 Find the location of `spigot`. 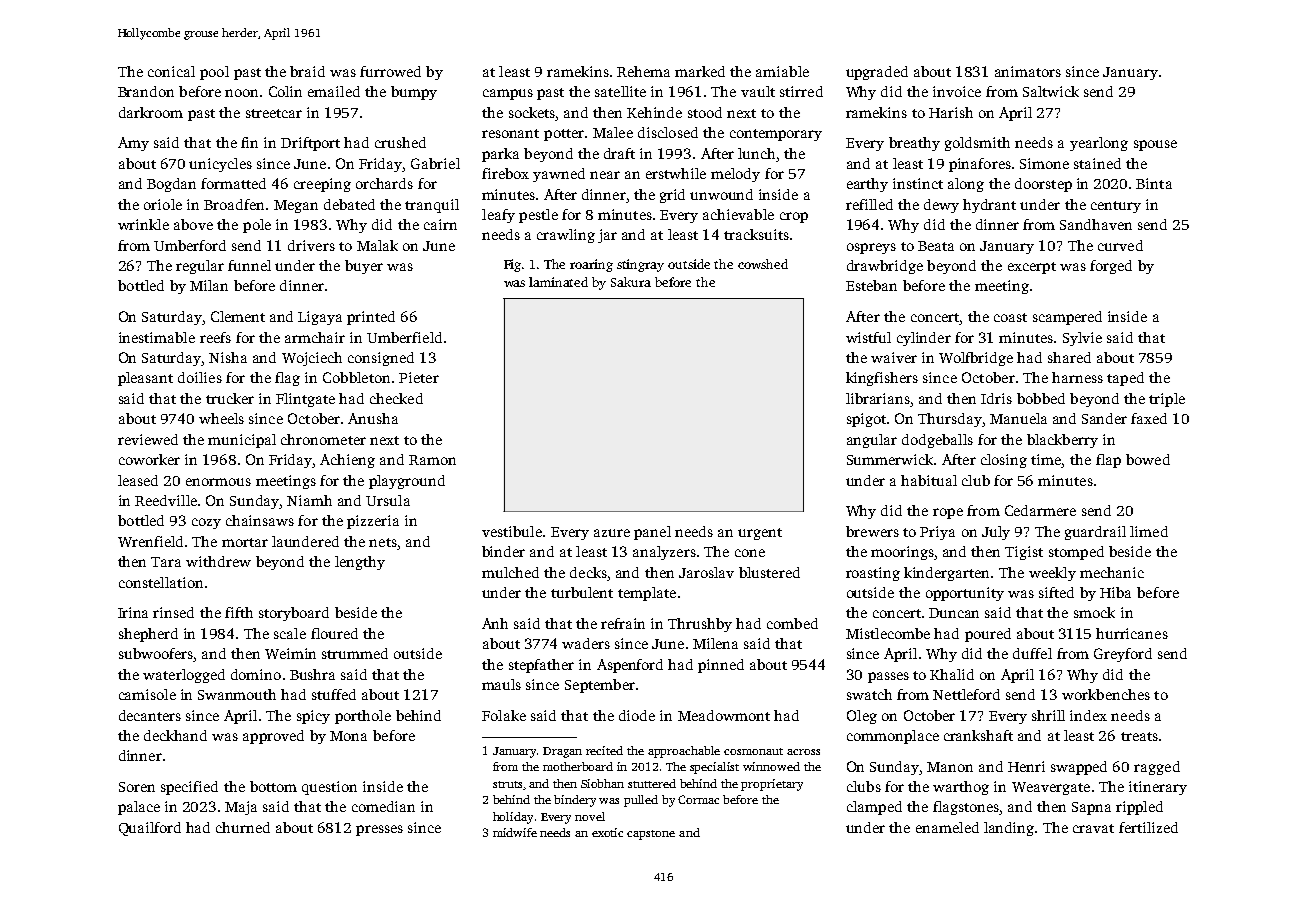

spigot is located at coordinates (866, 420).
